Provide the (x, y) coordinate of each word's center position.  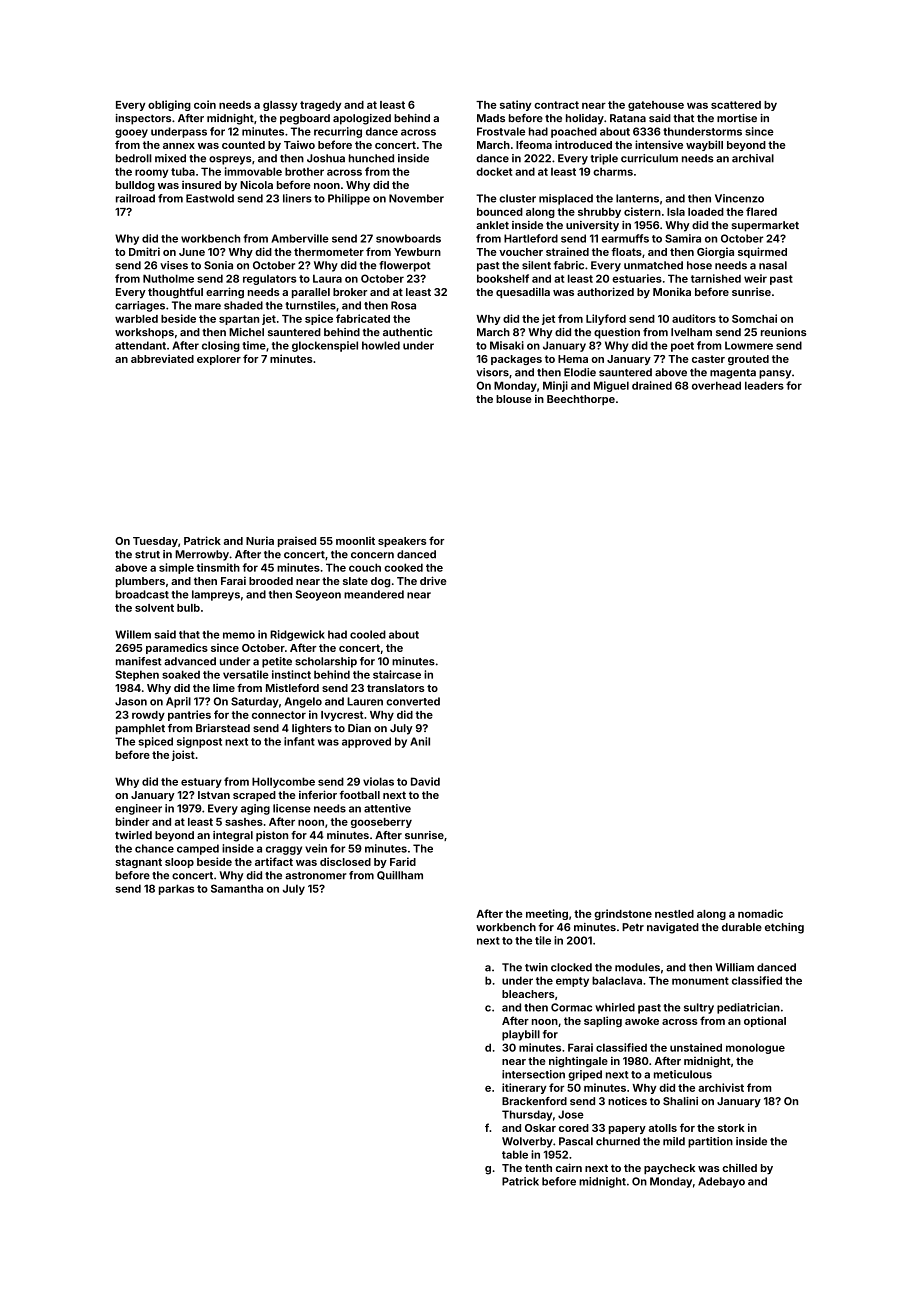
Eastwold (210, 198)
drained (652, 385)
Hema (573, 359)
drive (433, 580)
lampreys (216, 595)
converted (413, 701)
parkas (177, 889)
